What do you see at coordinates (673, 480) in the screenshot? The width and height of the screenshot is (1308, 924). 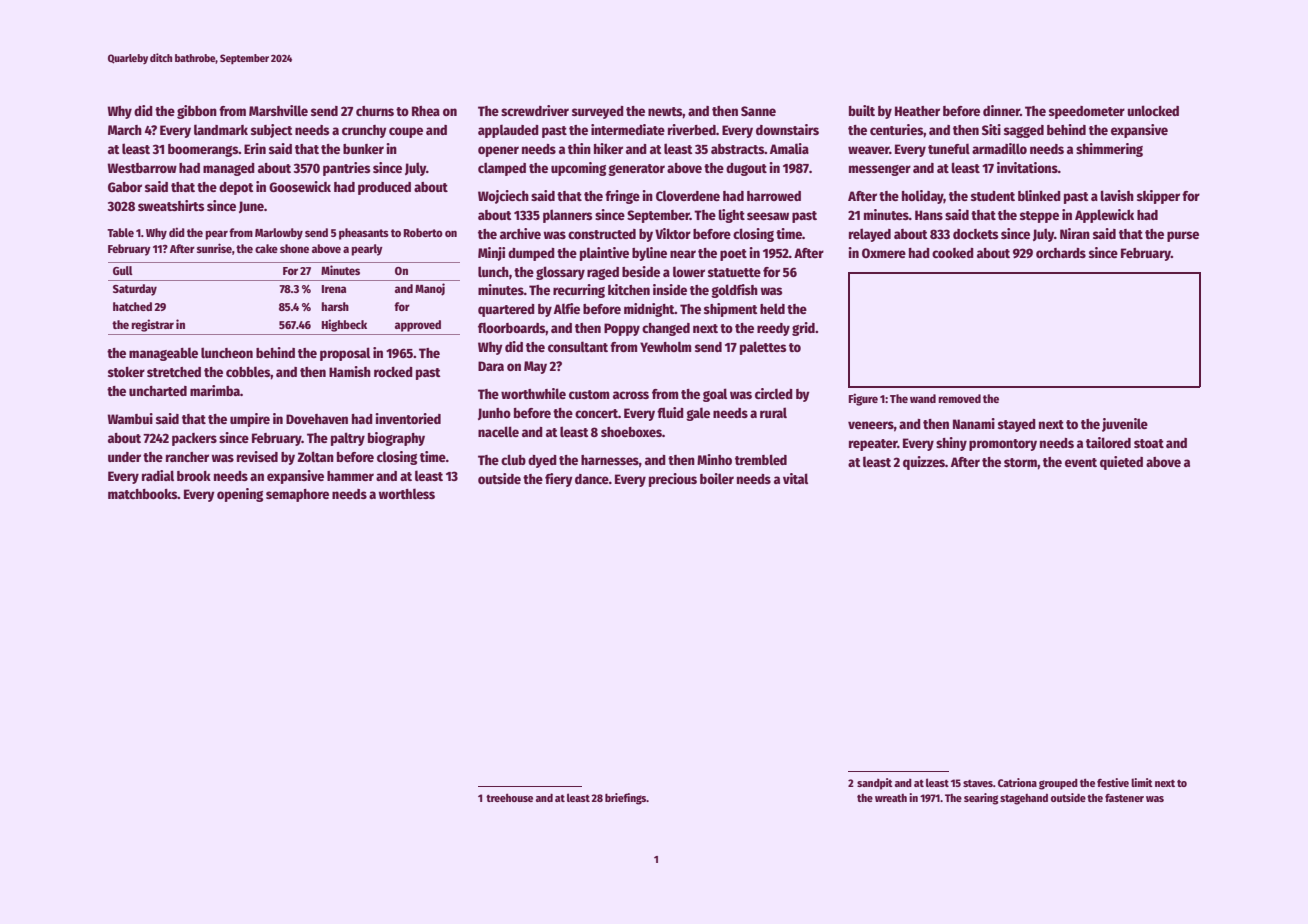 I see `precious` at bounding box center [673, 480].
